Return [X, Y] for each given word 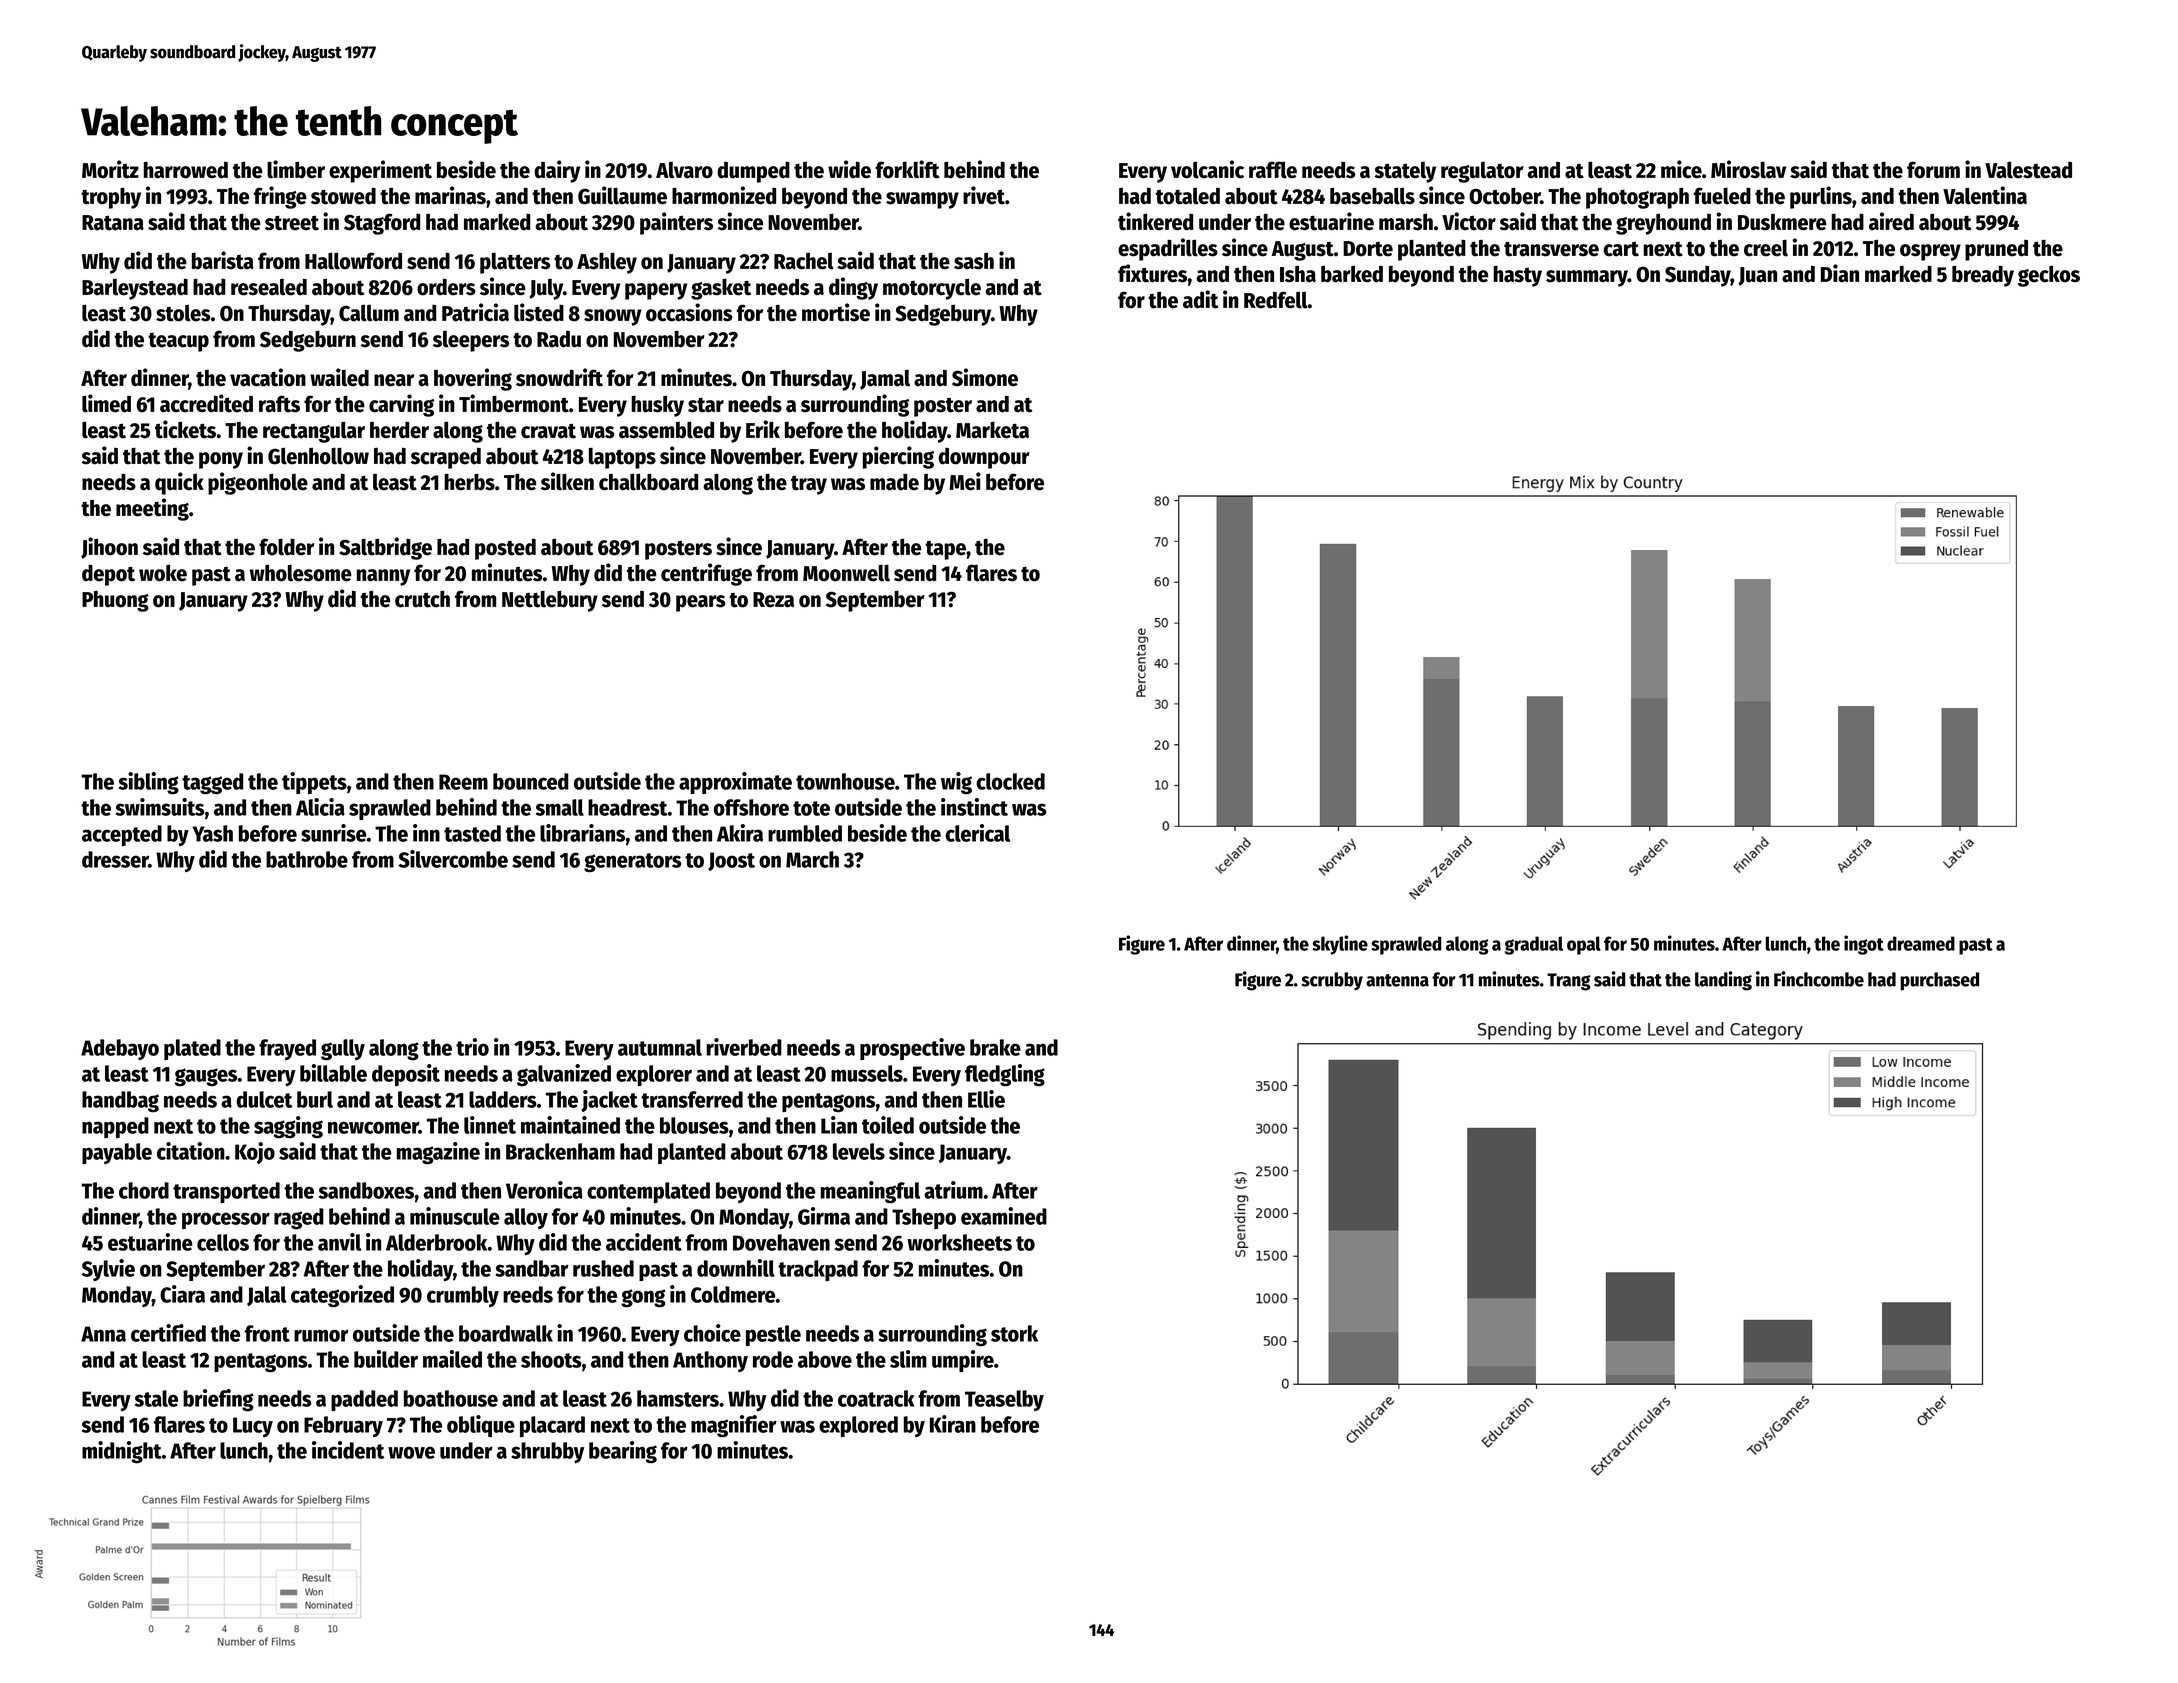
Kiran [953, 1424]
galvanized [564, 1075]
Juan [1757, 276]
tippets [314, 783]
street [292, 223]
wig [956, 783]
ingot [1864, 945]
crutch [422, 599]
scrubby [1332, 981]
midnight [122, 1452]
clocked [1010, 781]
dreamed [1921, 943]
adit [1200, 299]
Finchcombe [1819, 979]
